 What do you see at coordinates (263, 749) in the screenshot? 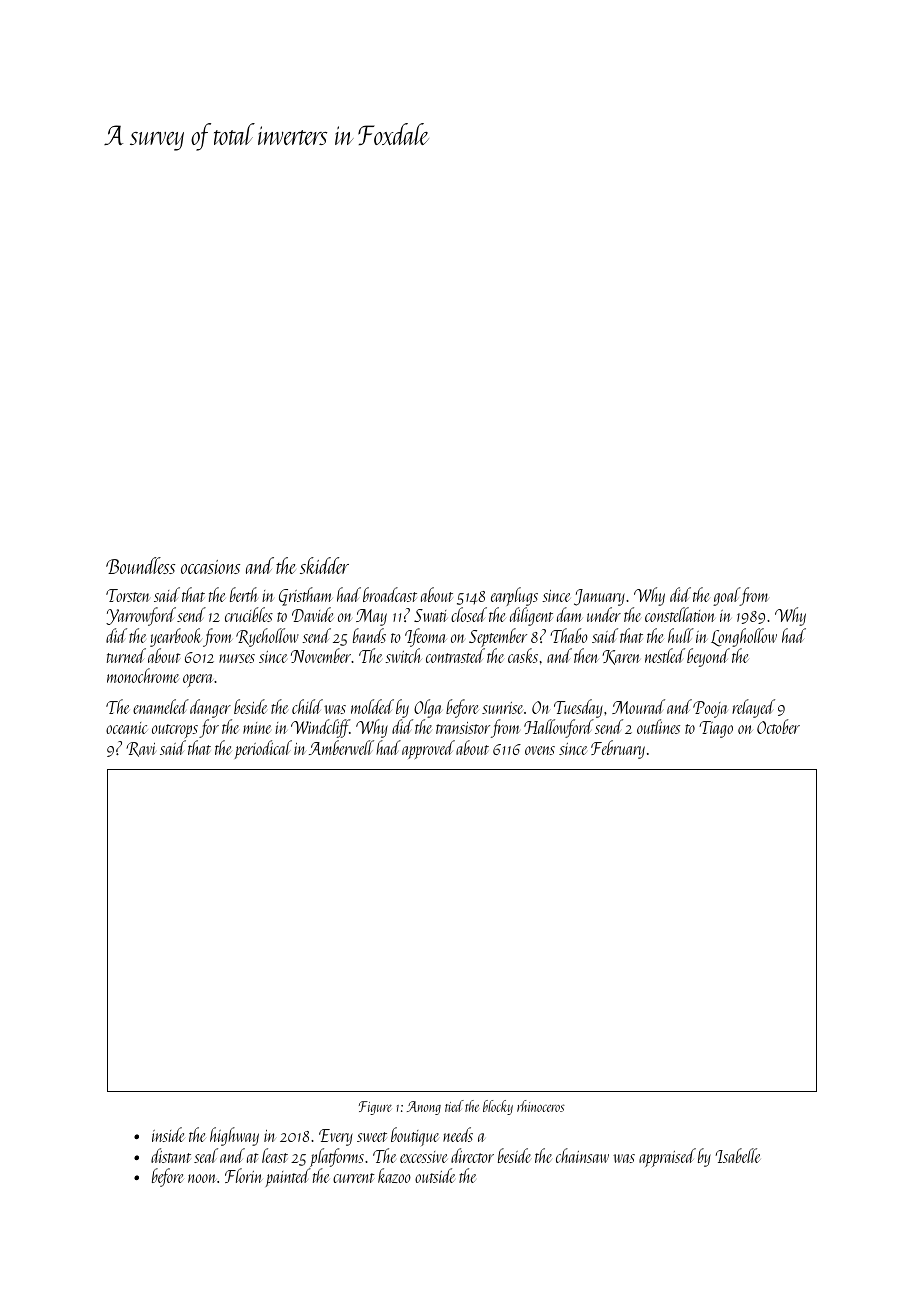
I see `periodical` at bounding box center [263, 749].
